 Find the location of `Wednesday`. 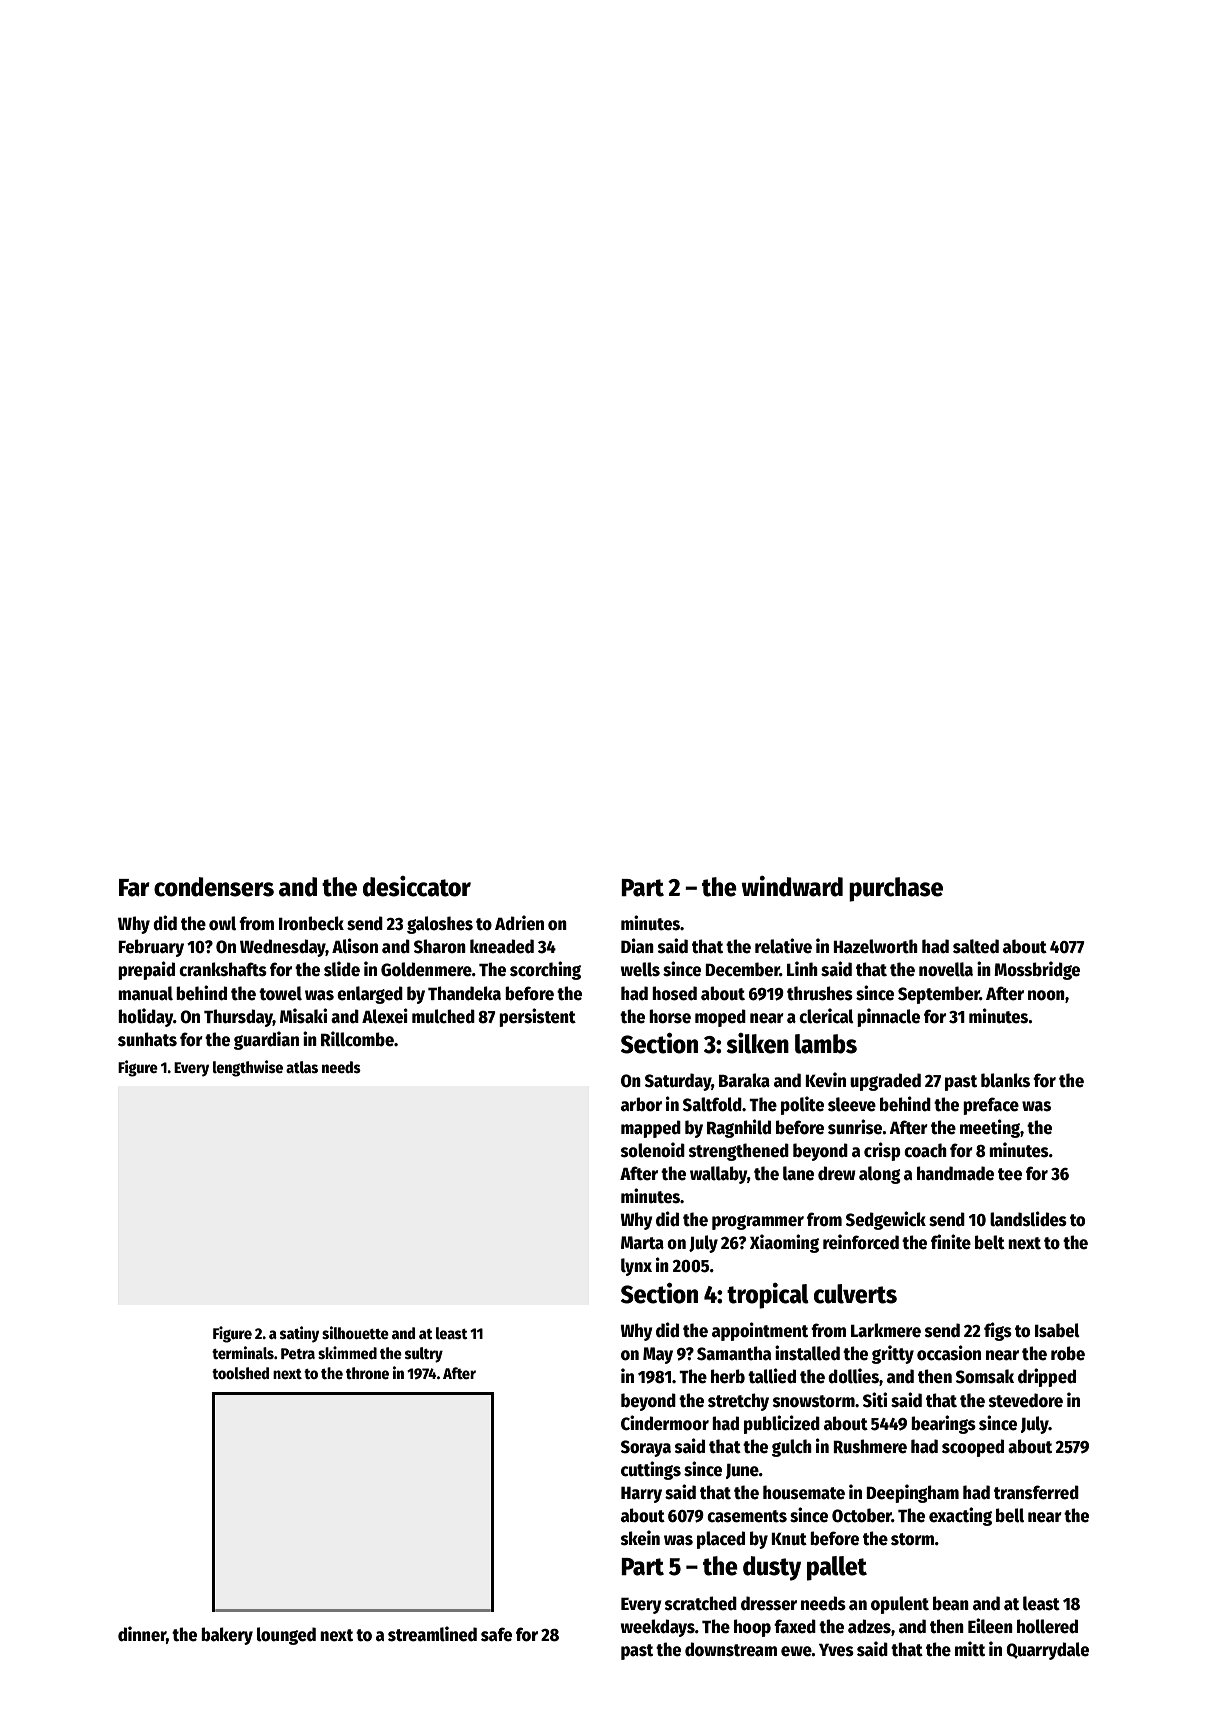

Wednesday is located at coordinates (283, 948).
